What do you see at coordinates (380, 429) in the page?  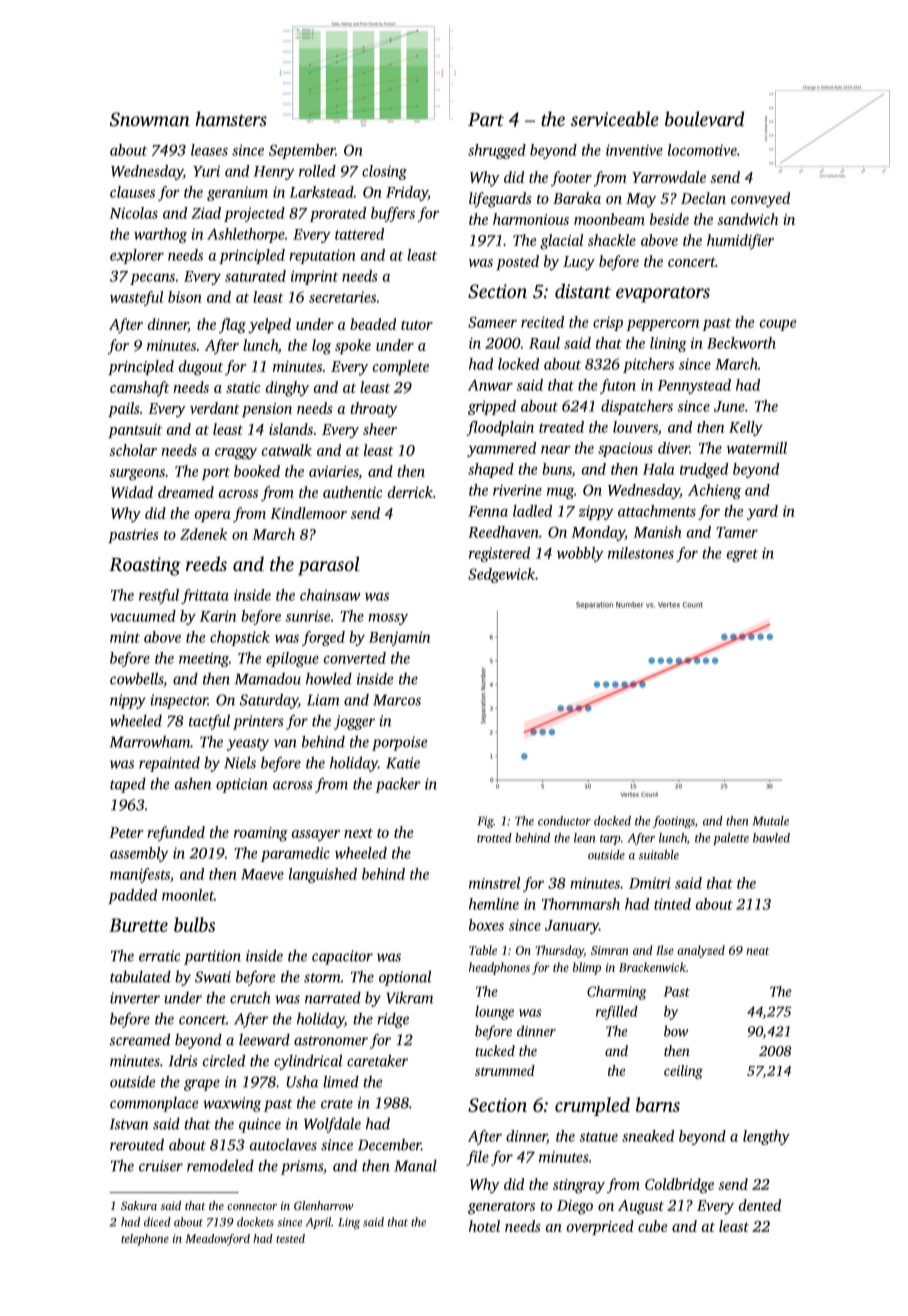 I see `sheer` at bounding box center [380, 429].
